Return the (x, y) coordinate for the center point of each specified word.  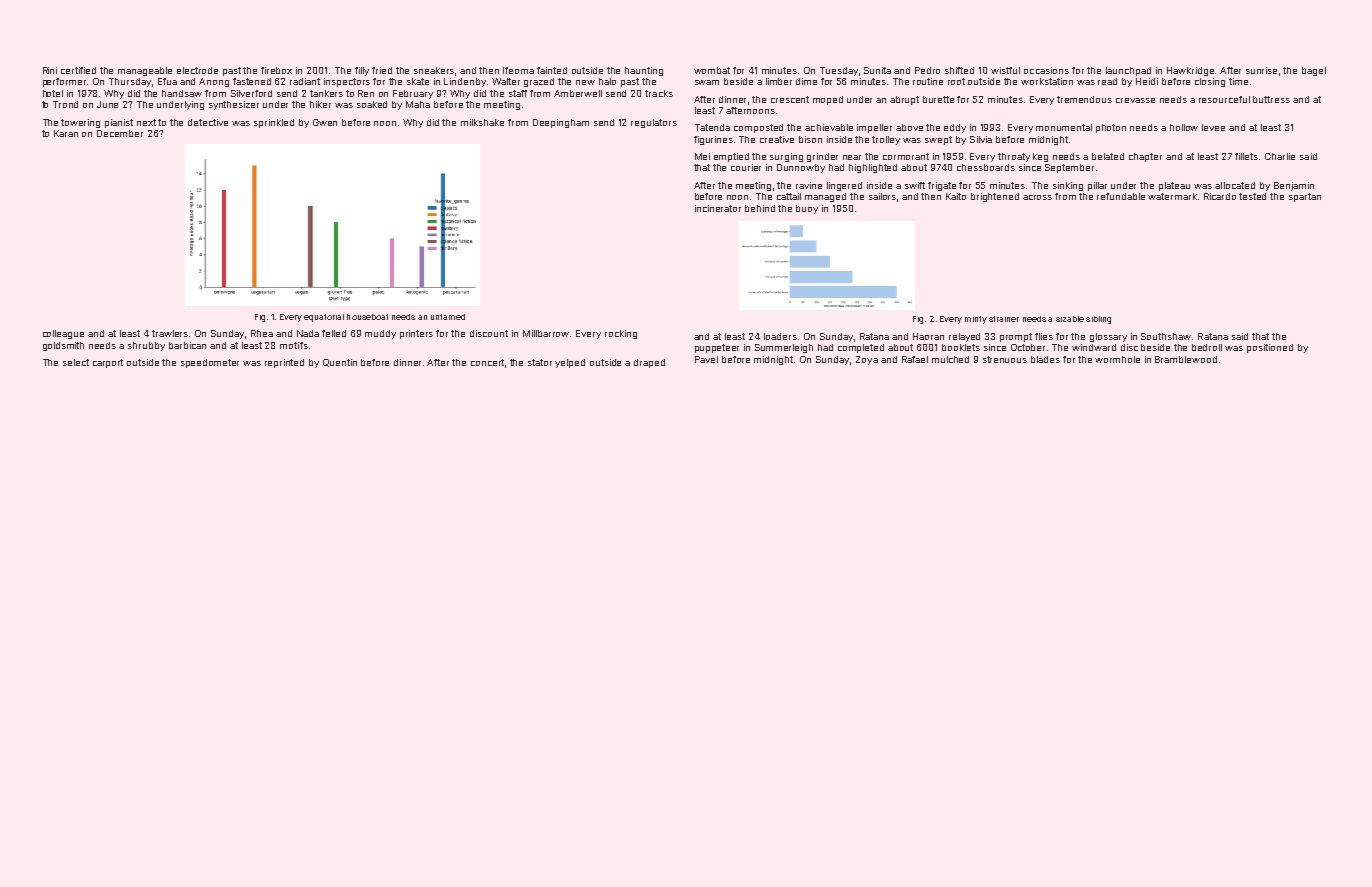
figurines (713, 140)
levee (1213, 127)
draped (649, 363)
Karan (66, 133)
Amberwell (578, 93)
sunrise (1261, 70)
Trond (65, 104)
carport (108, 363)
